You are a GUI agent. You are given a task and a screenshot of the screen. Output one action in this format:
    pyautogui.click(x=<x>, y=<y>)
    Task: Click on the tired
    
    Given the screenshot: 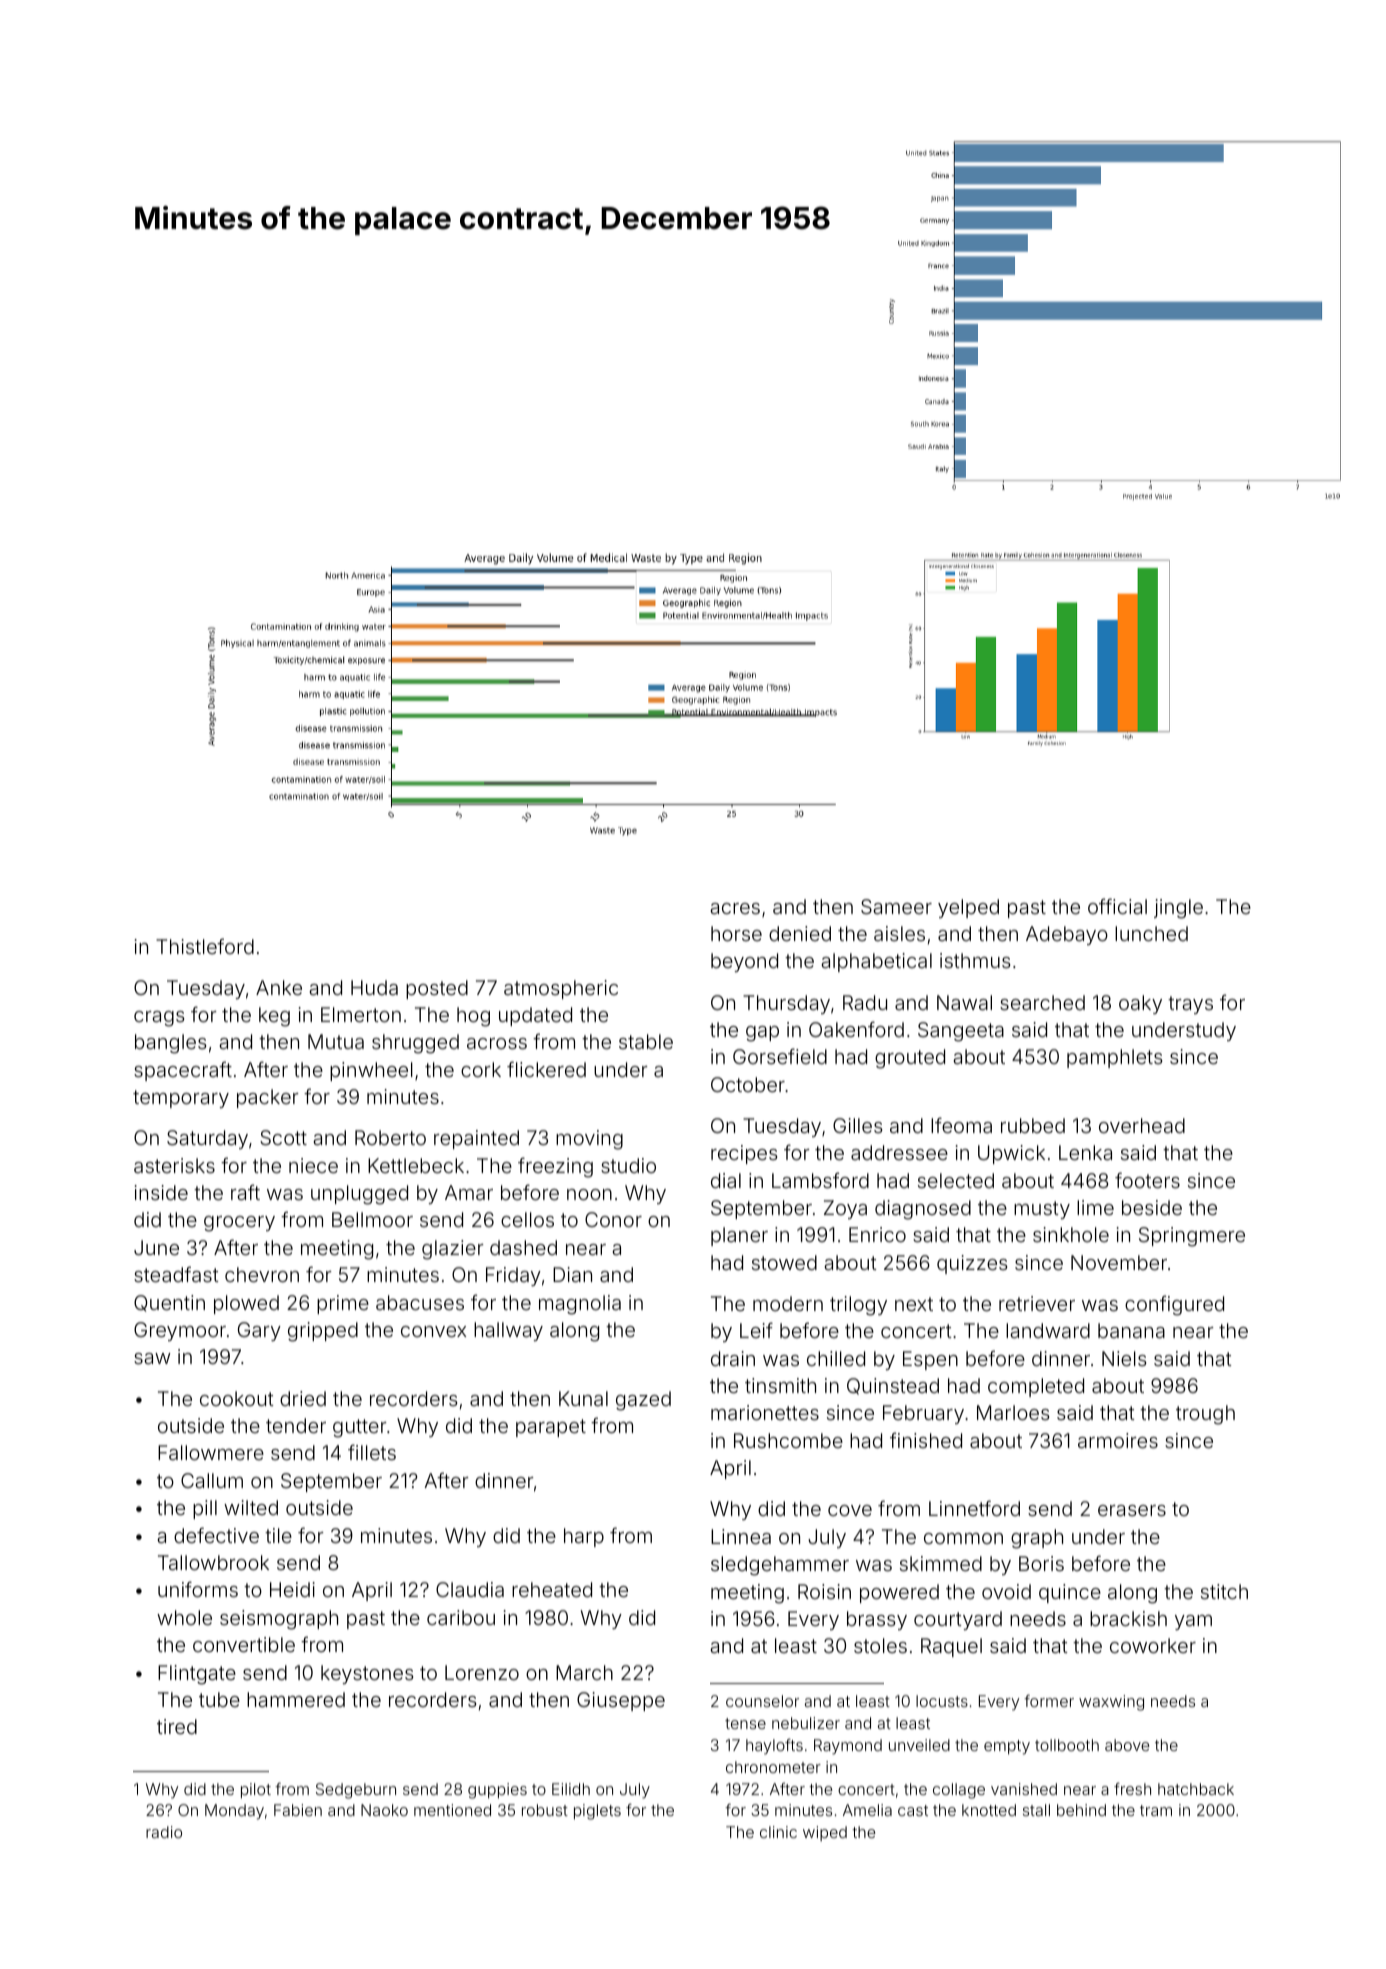 What is the action you would take?
    pyautogui.click(x=177, y=1726)
